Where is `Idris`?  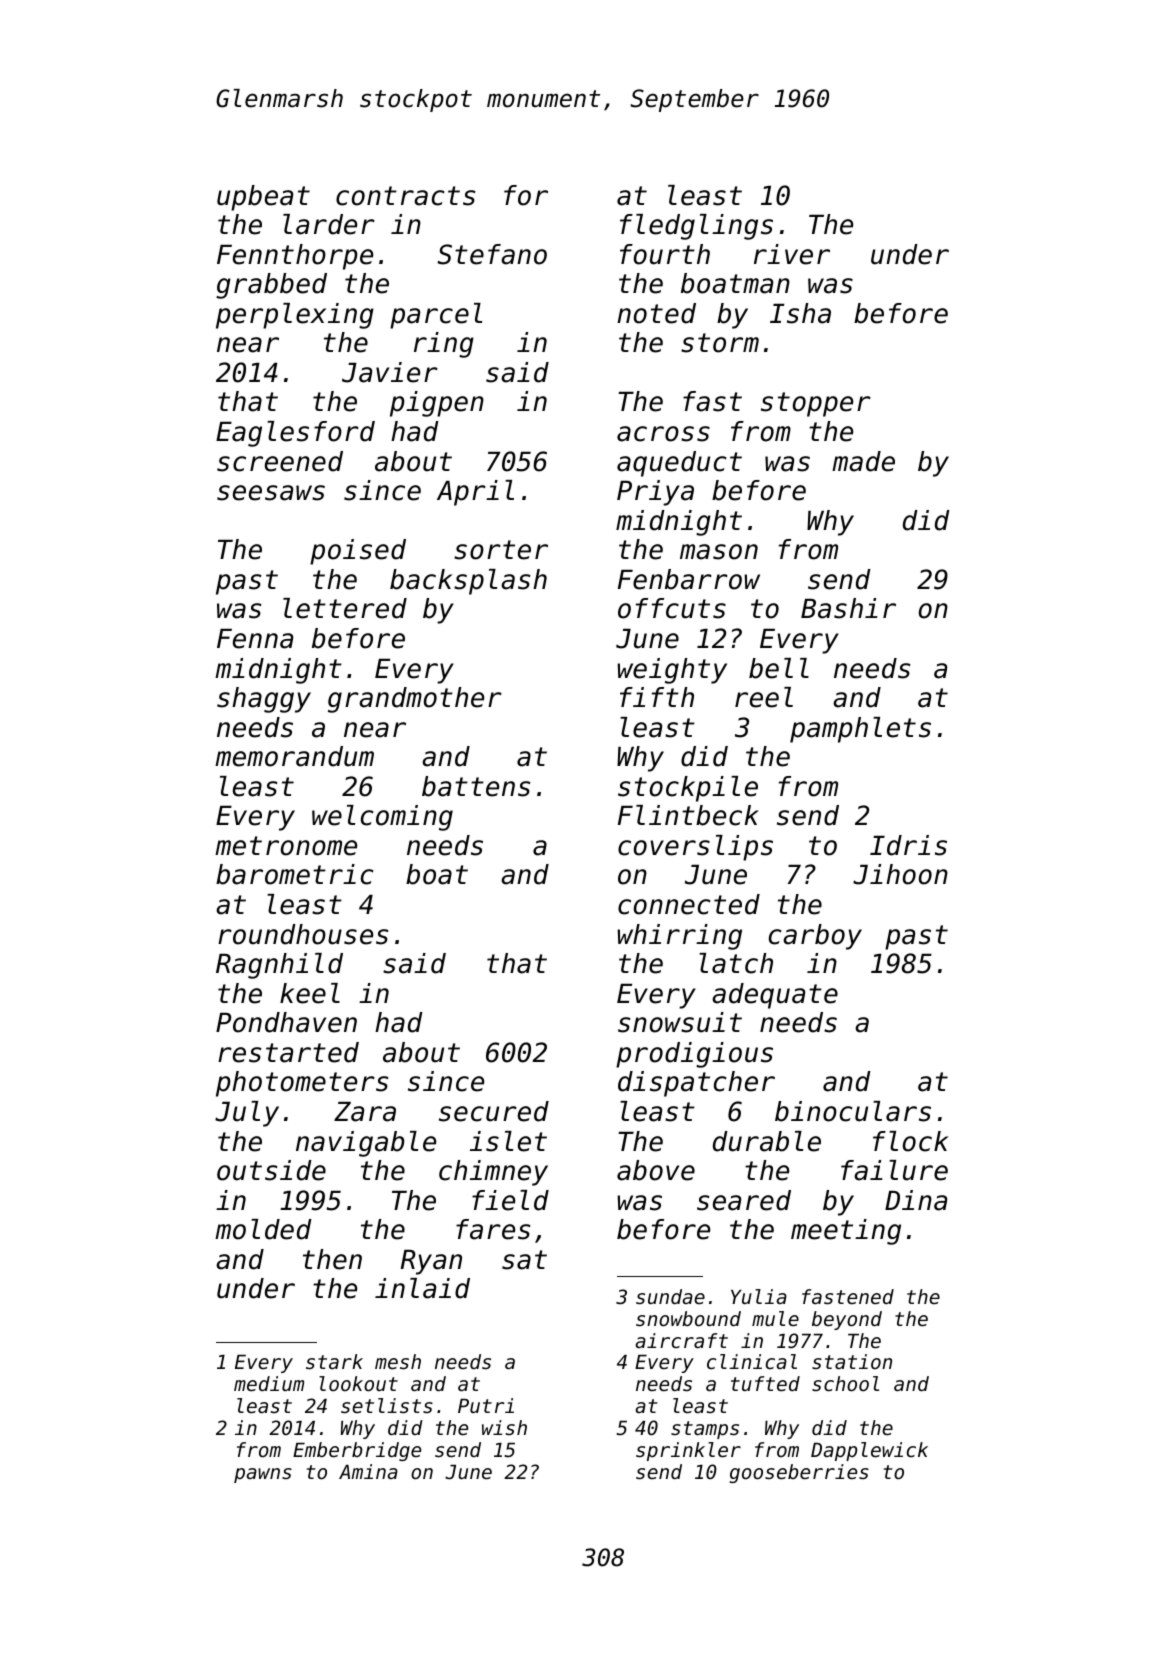 Idris is located at coordinates (908, 845).
